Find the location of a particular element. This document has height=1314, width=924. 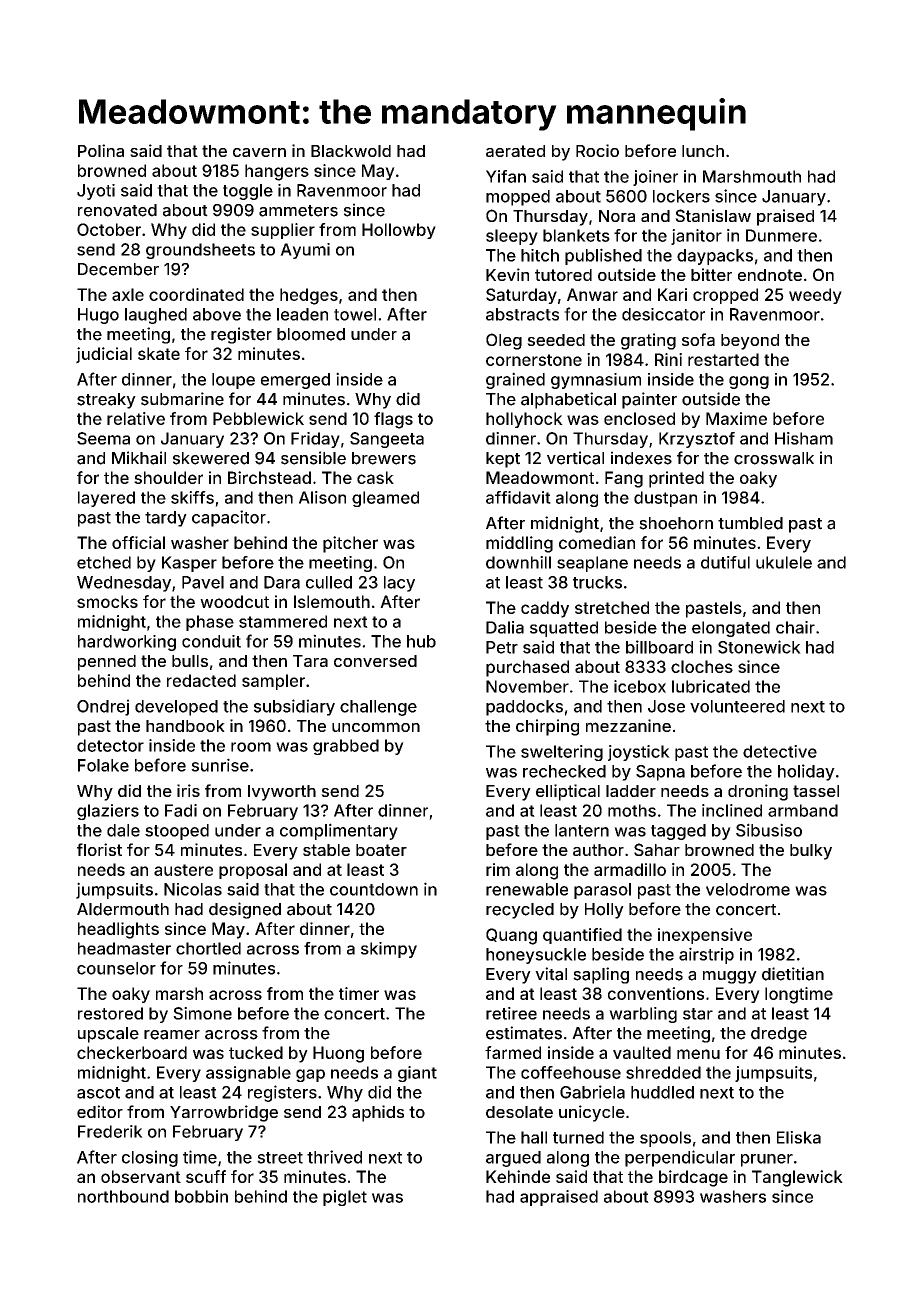

Rocio is located at coordinates (597, 150).
